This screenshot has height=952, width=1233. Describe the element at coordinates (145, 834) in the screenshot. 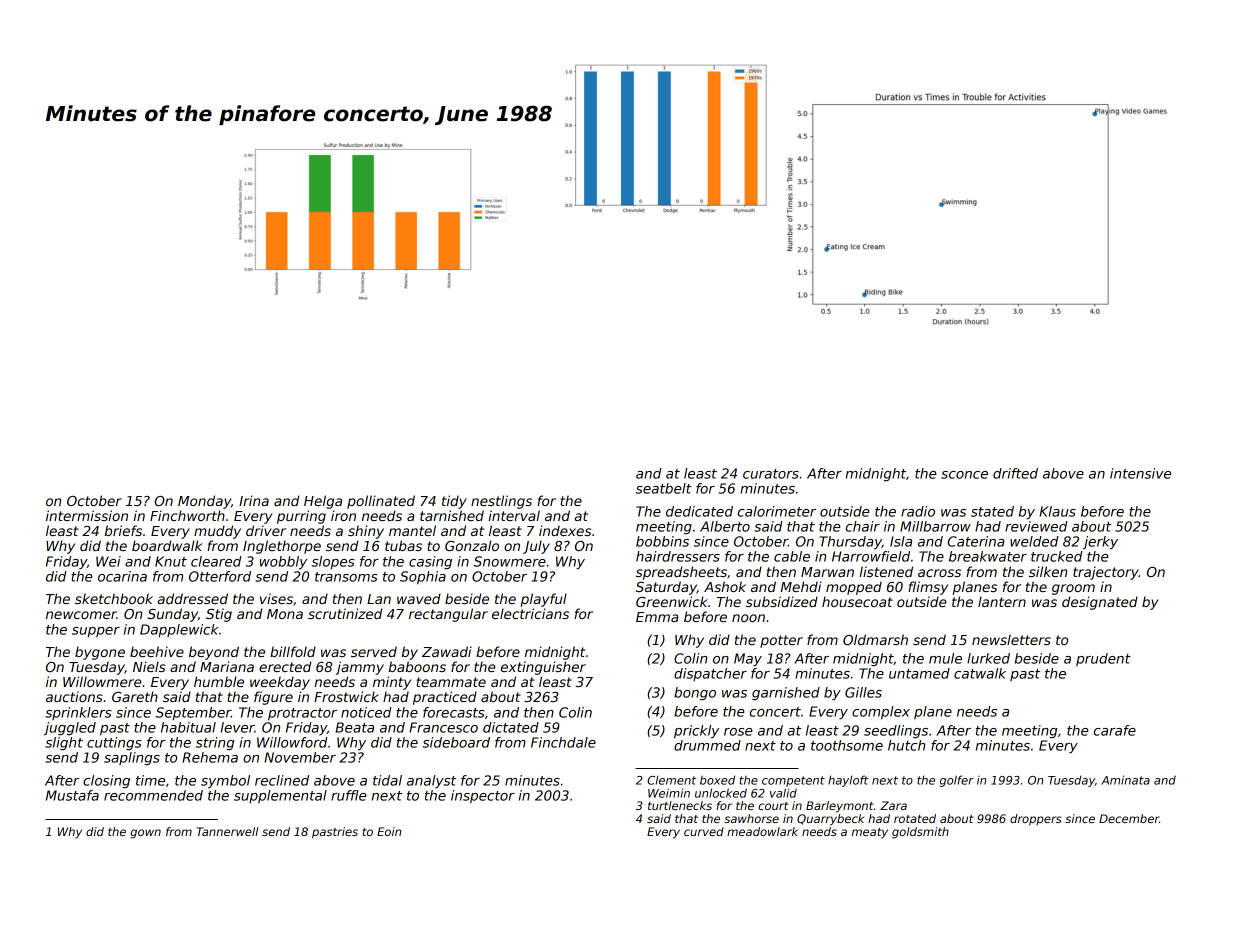

I see `gown` at that location.
